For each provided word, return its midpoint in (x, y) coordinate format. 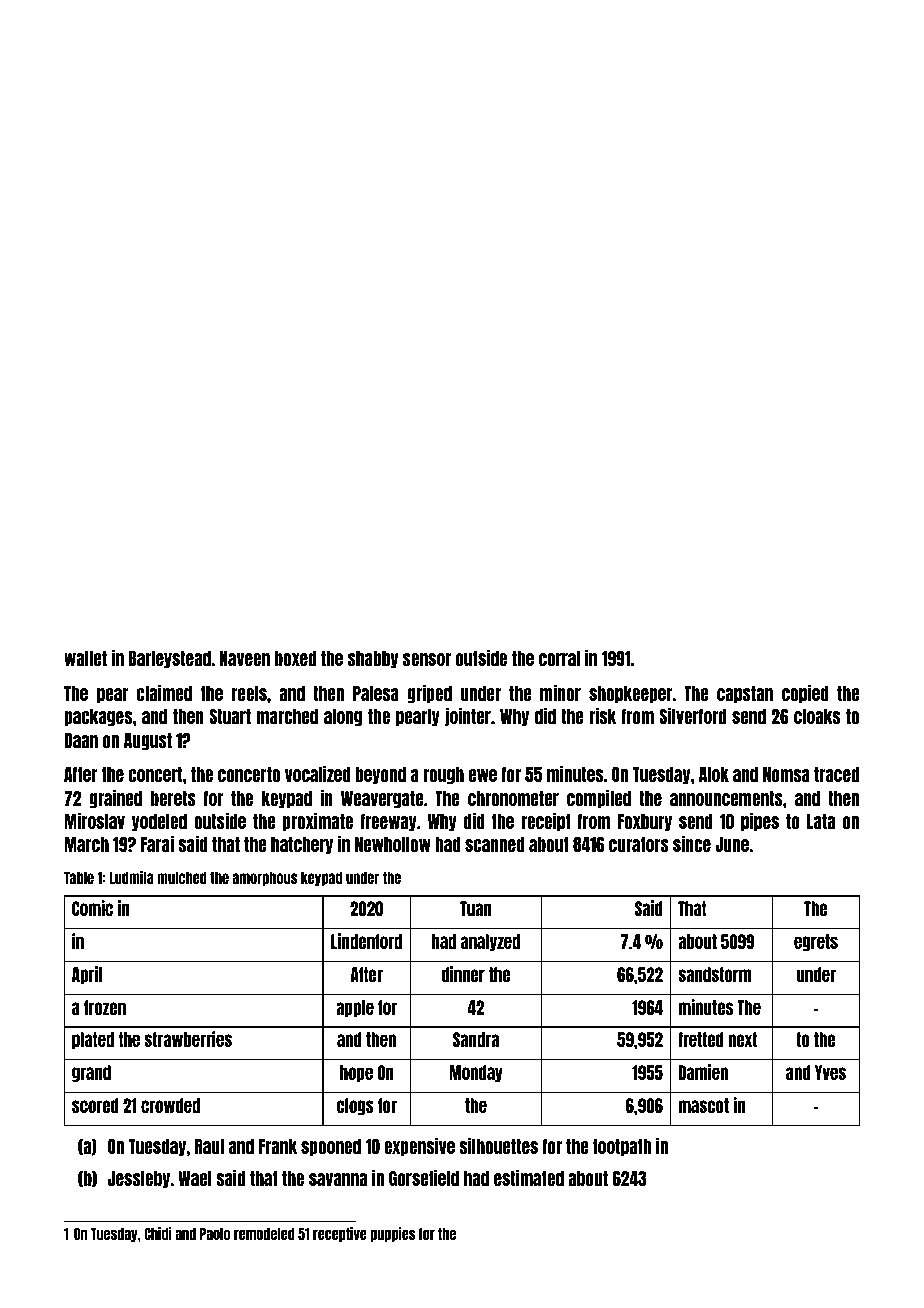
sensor (427, 659)
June (732, 844)
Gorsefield (424, 1178)
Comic (92, 908)
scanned (495, 844)
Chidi (158, 1233)
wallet (85, 658)
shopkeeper (631, 694)
